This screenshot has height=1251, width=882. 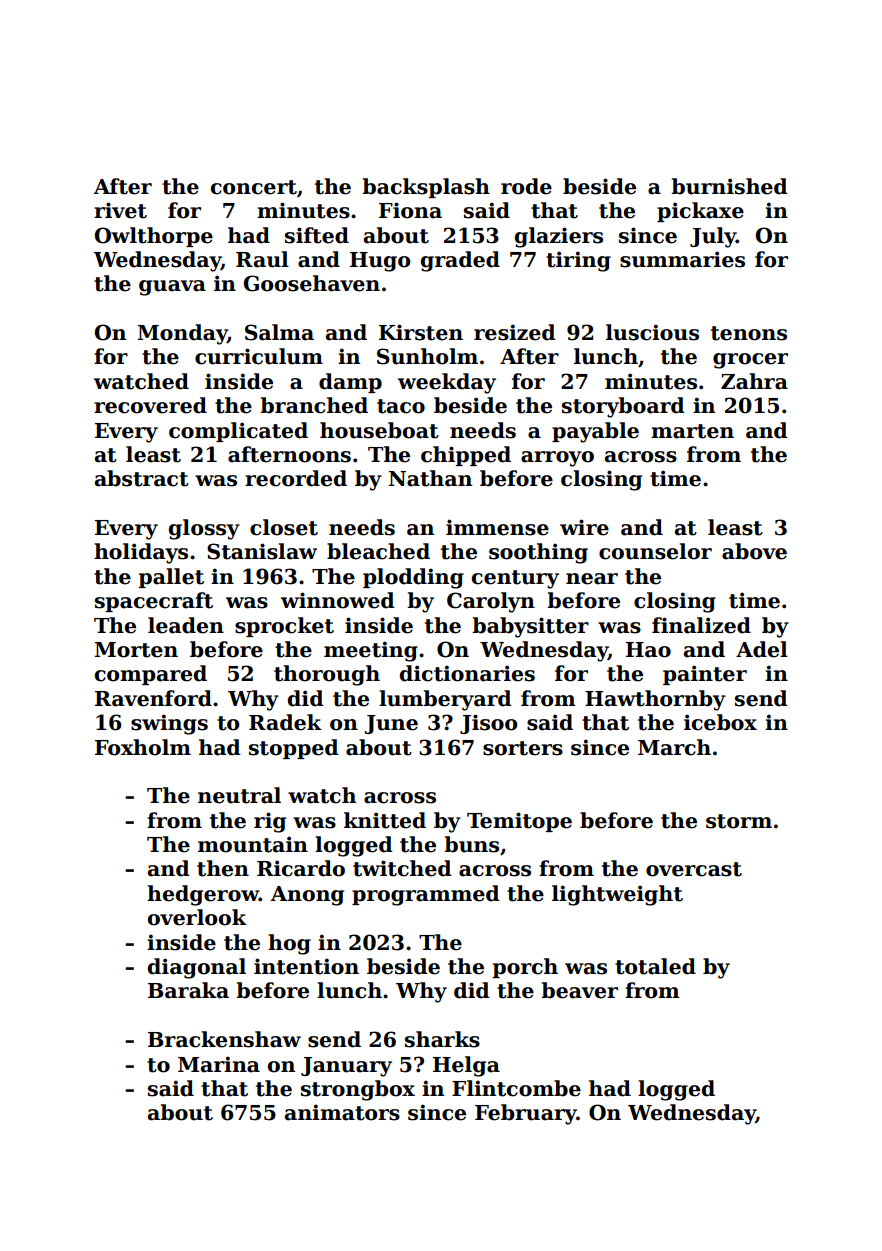 I want to click on rode, so click(x=526, y=186).
